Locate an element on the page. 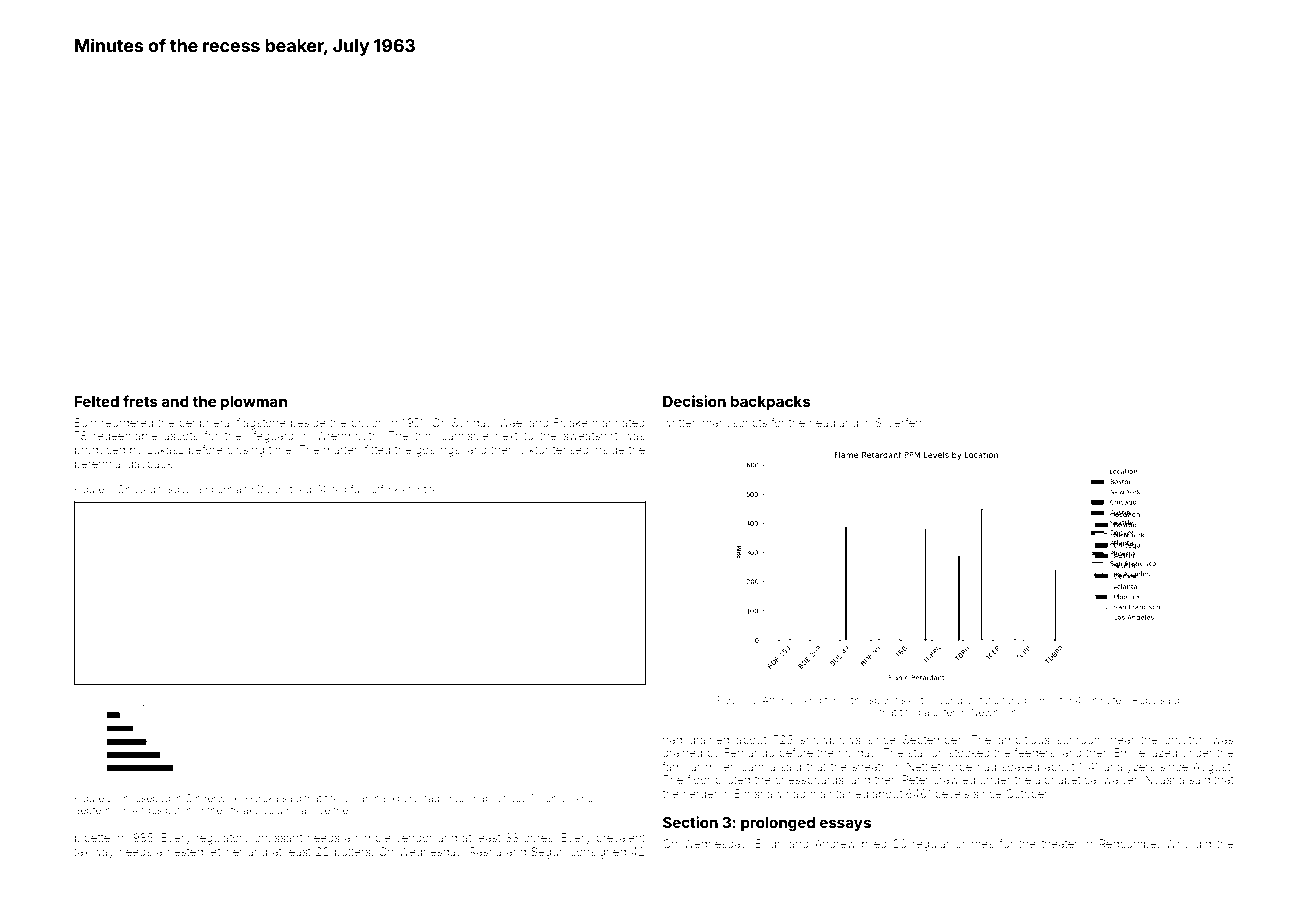 The height and width of the document is (924, 1308). jetliner is located at coordinates (225, 852).
